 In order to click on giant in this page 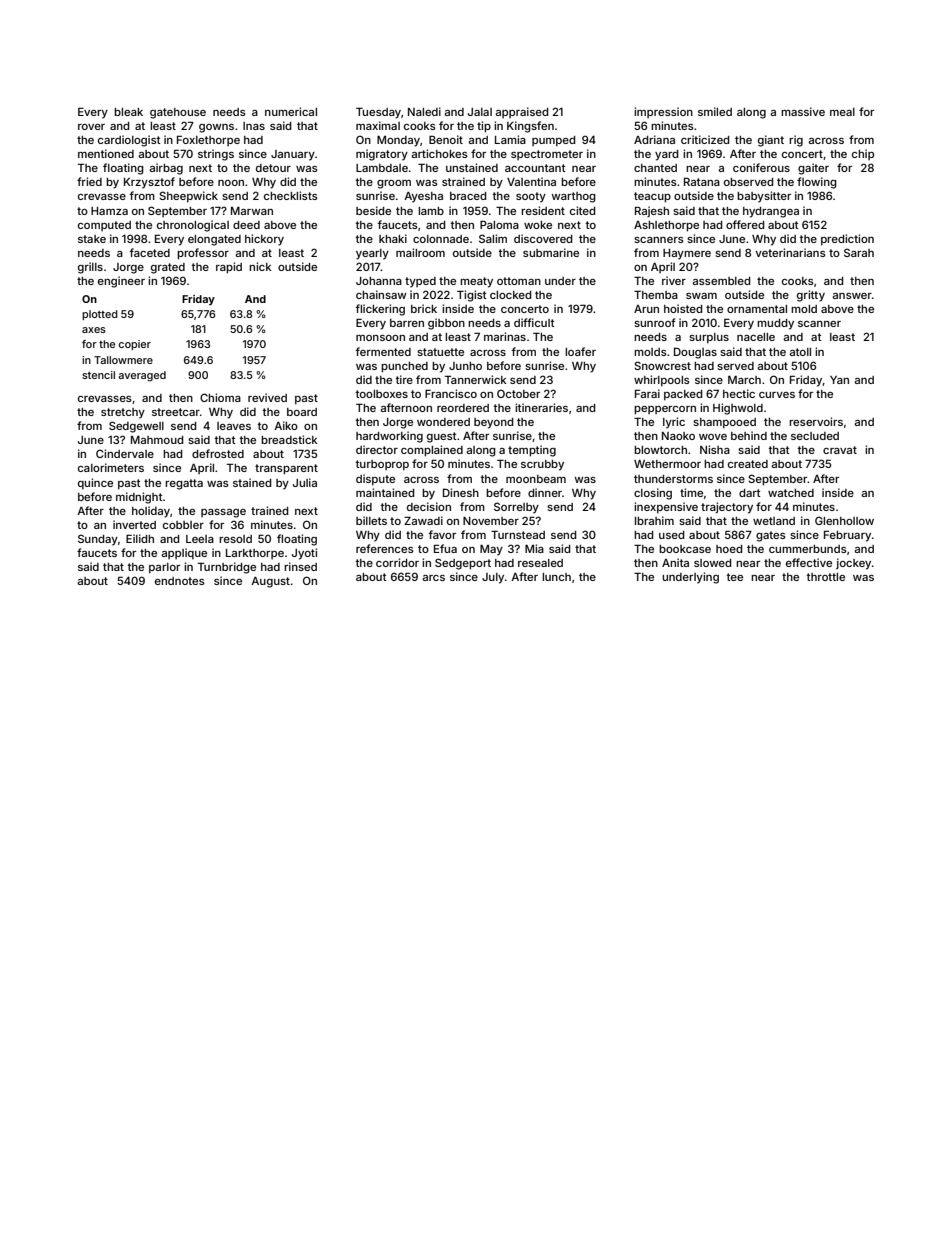, I will do `click(771, 141)`.
